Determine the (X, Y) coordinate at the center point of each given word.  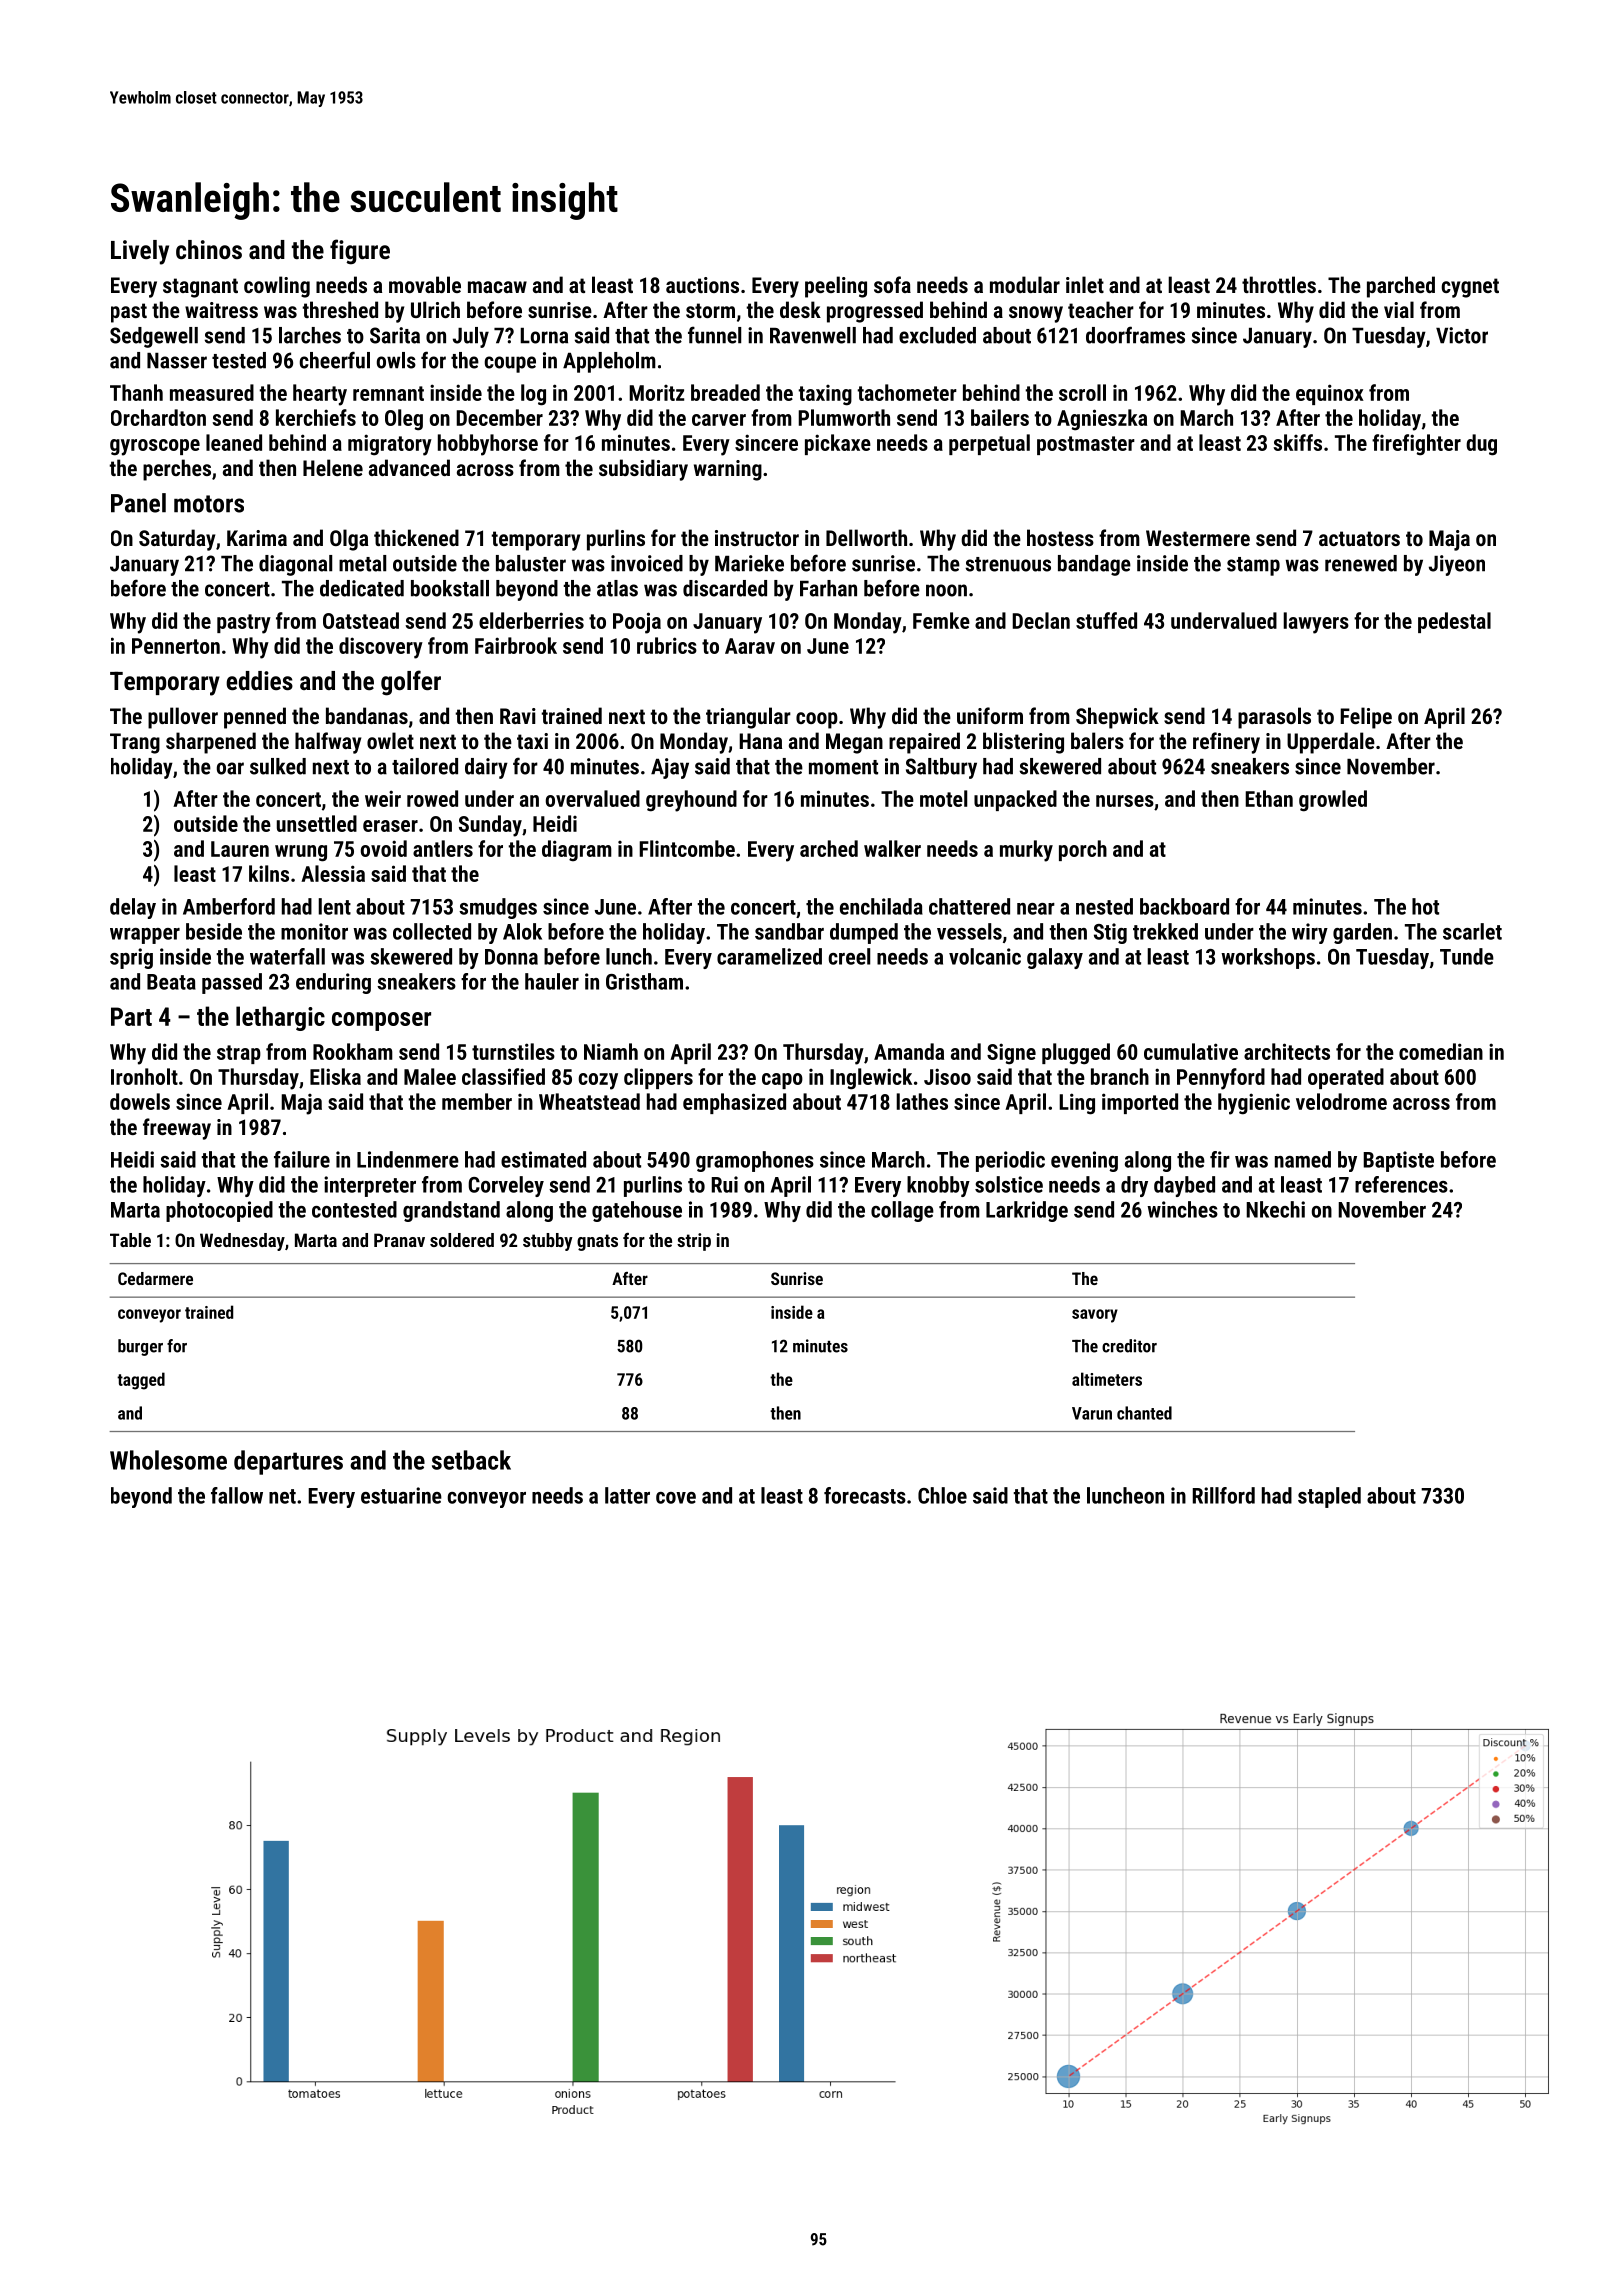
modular (1025, 284)
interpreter (370, 1186)
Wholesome (168, 1460)
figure (360, 252)
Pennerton (176, 646)
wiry (1310, 933)
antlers (443, 848)
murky (1026, 851)
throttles (1279, 284)
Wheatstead (589, 1101)
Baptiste (1398, 1161)
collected (432, 931)
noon (946, 590)
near (1036, 909)
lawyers (1316, 623)
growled (1333, 801)
